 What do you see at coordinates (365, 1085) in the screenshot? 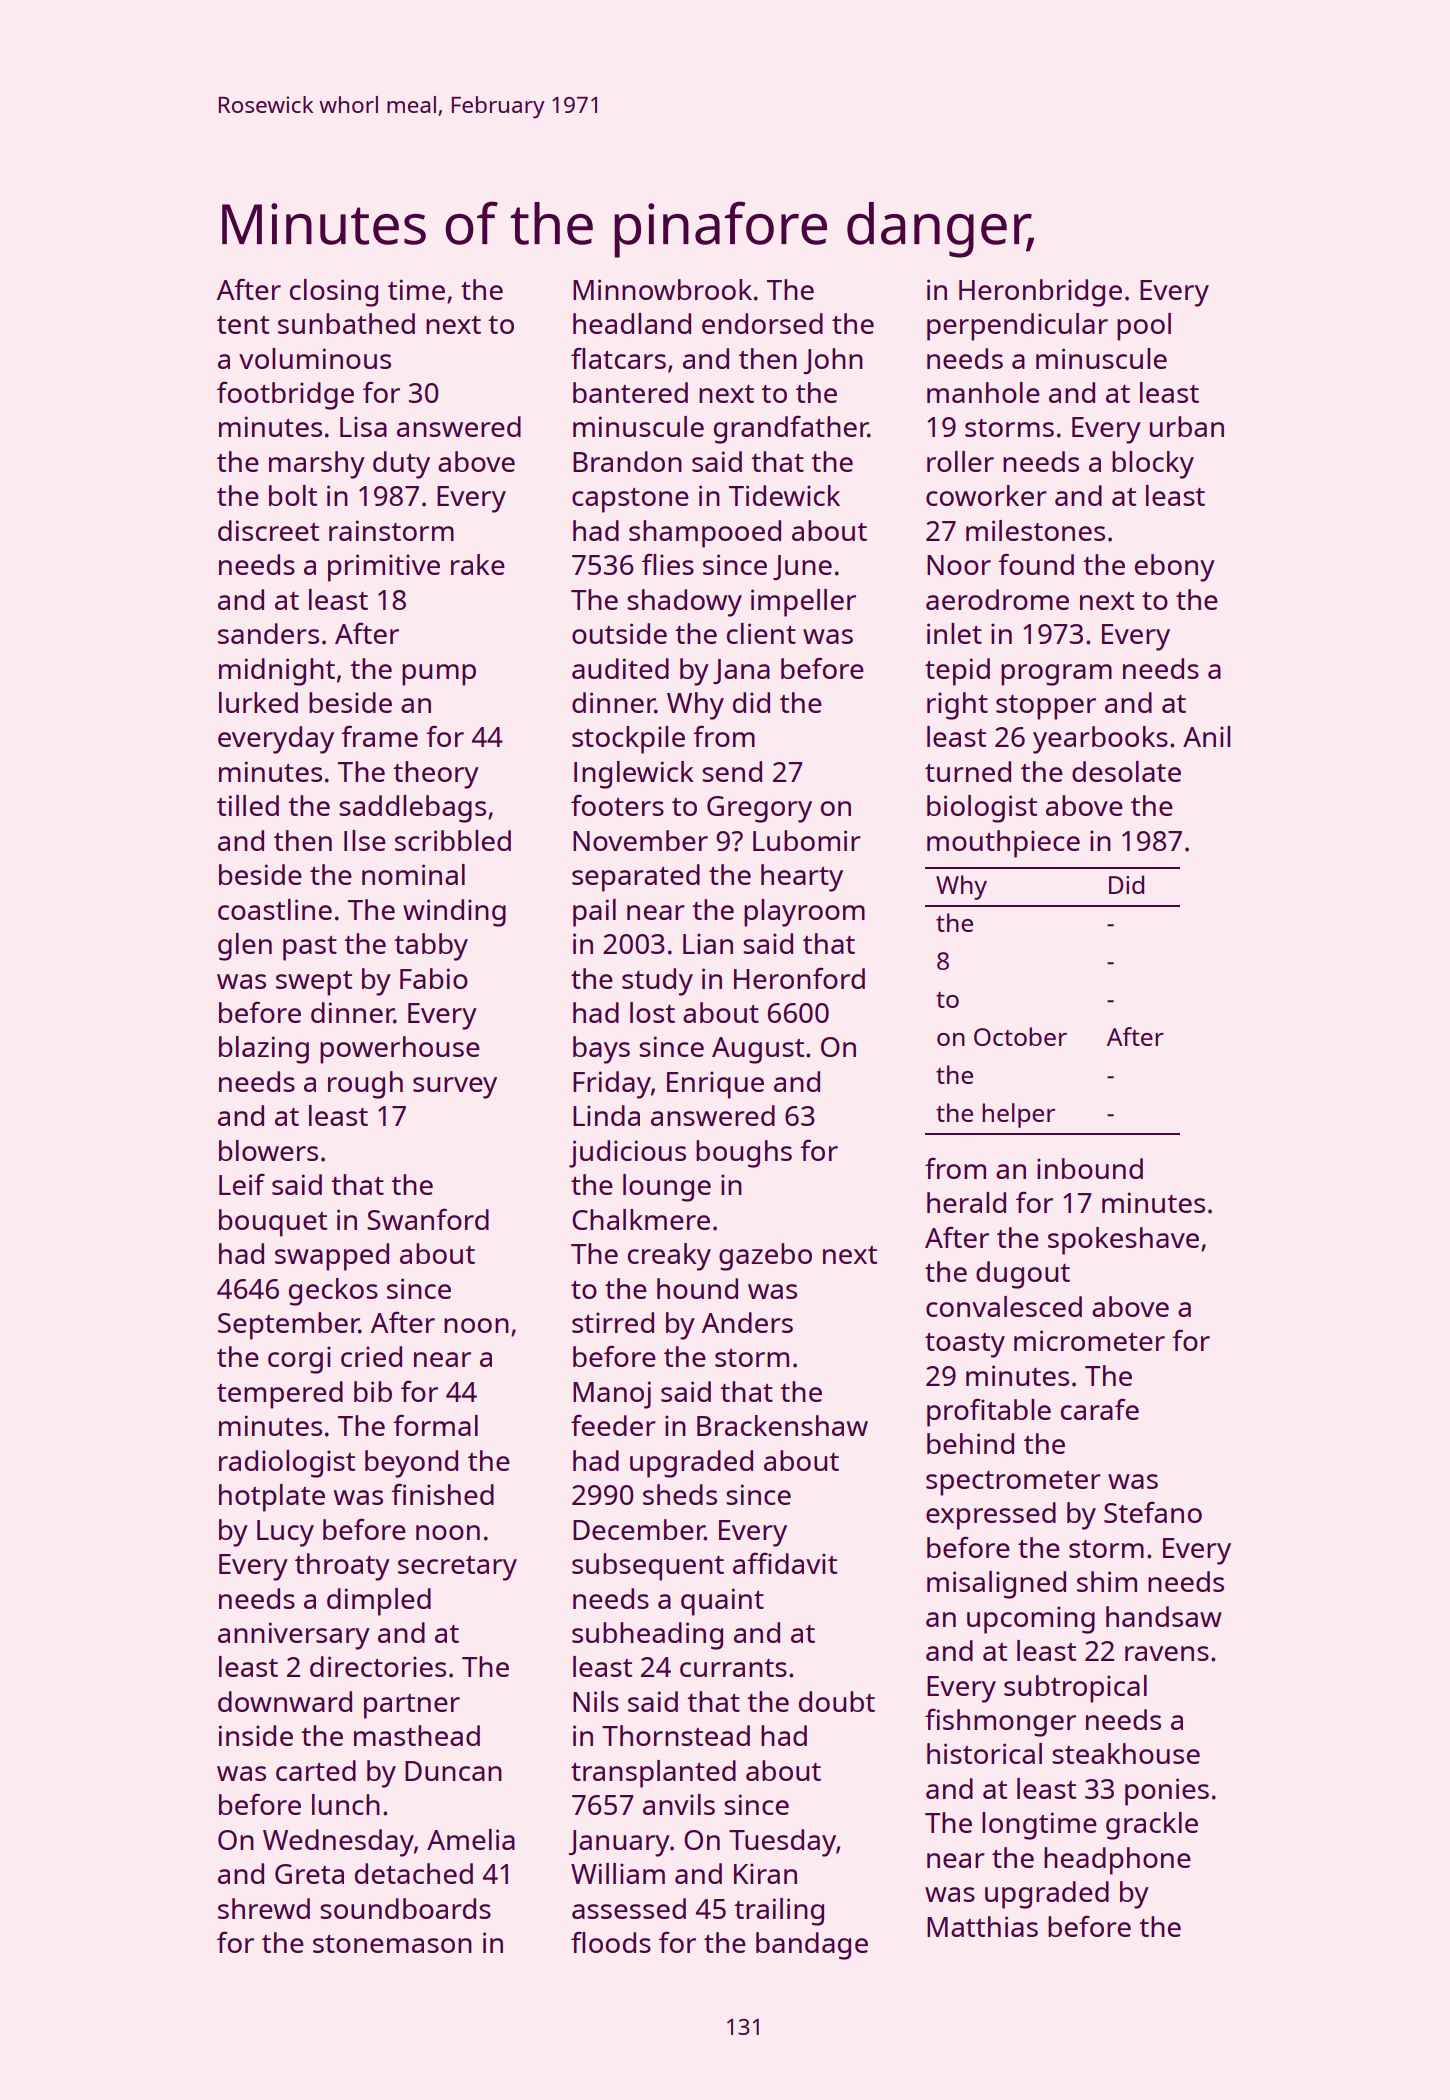
I see `rough` at bounding box center [365, 1085].
